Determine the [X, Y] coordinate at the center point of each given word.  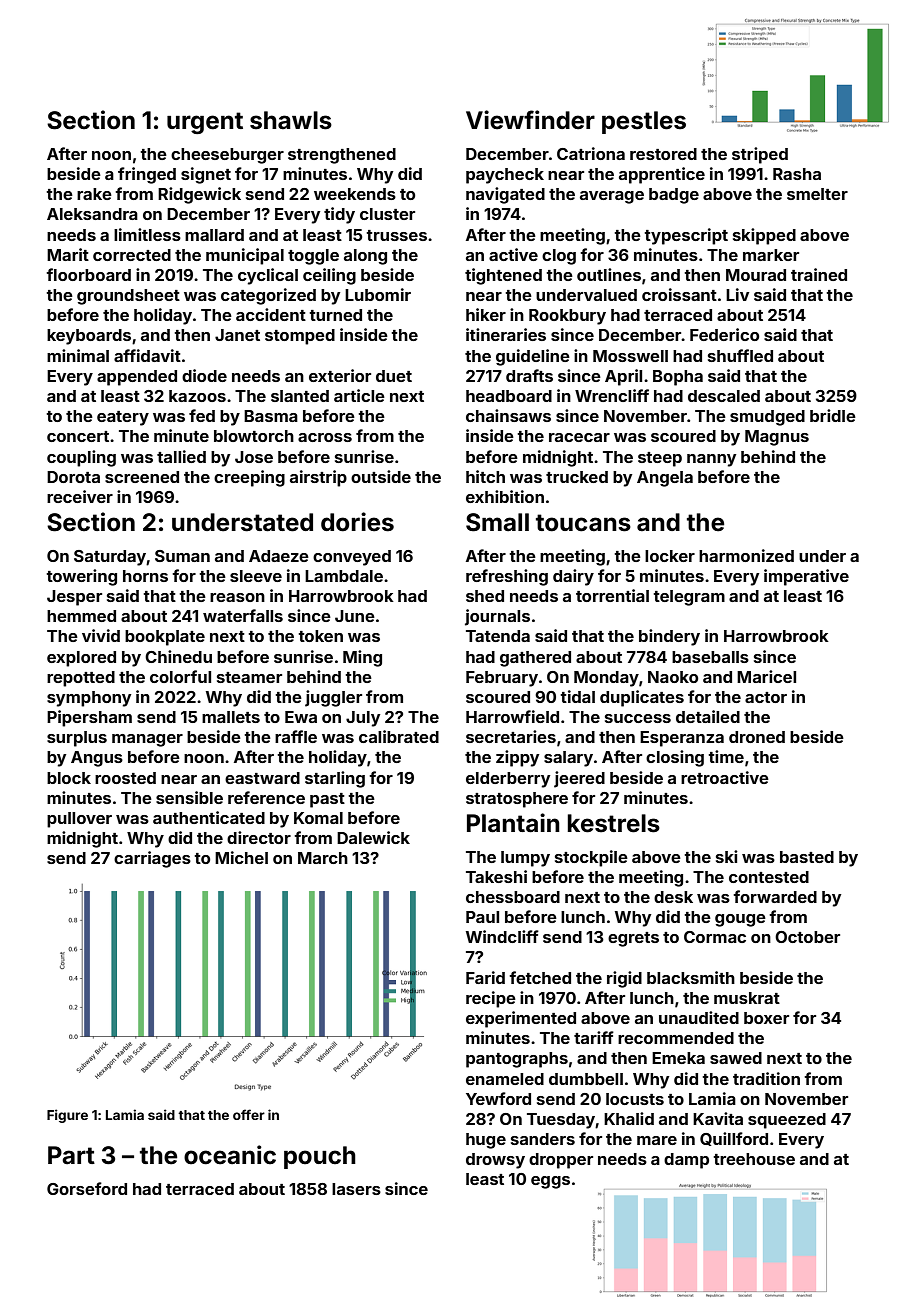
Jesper [74, 598]
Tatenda [498, 636]
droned [757, 737]
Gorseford [87, 1188]
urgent [205, 123]
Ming [362, 658]
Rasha [797, 174]
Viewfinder [530, 120]
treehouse [754, 1159]
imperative [806, 577]
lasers [356, 1189]
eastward [262, 778]
